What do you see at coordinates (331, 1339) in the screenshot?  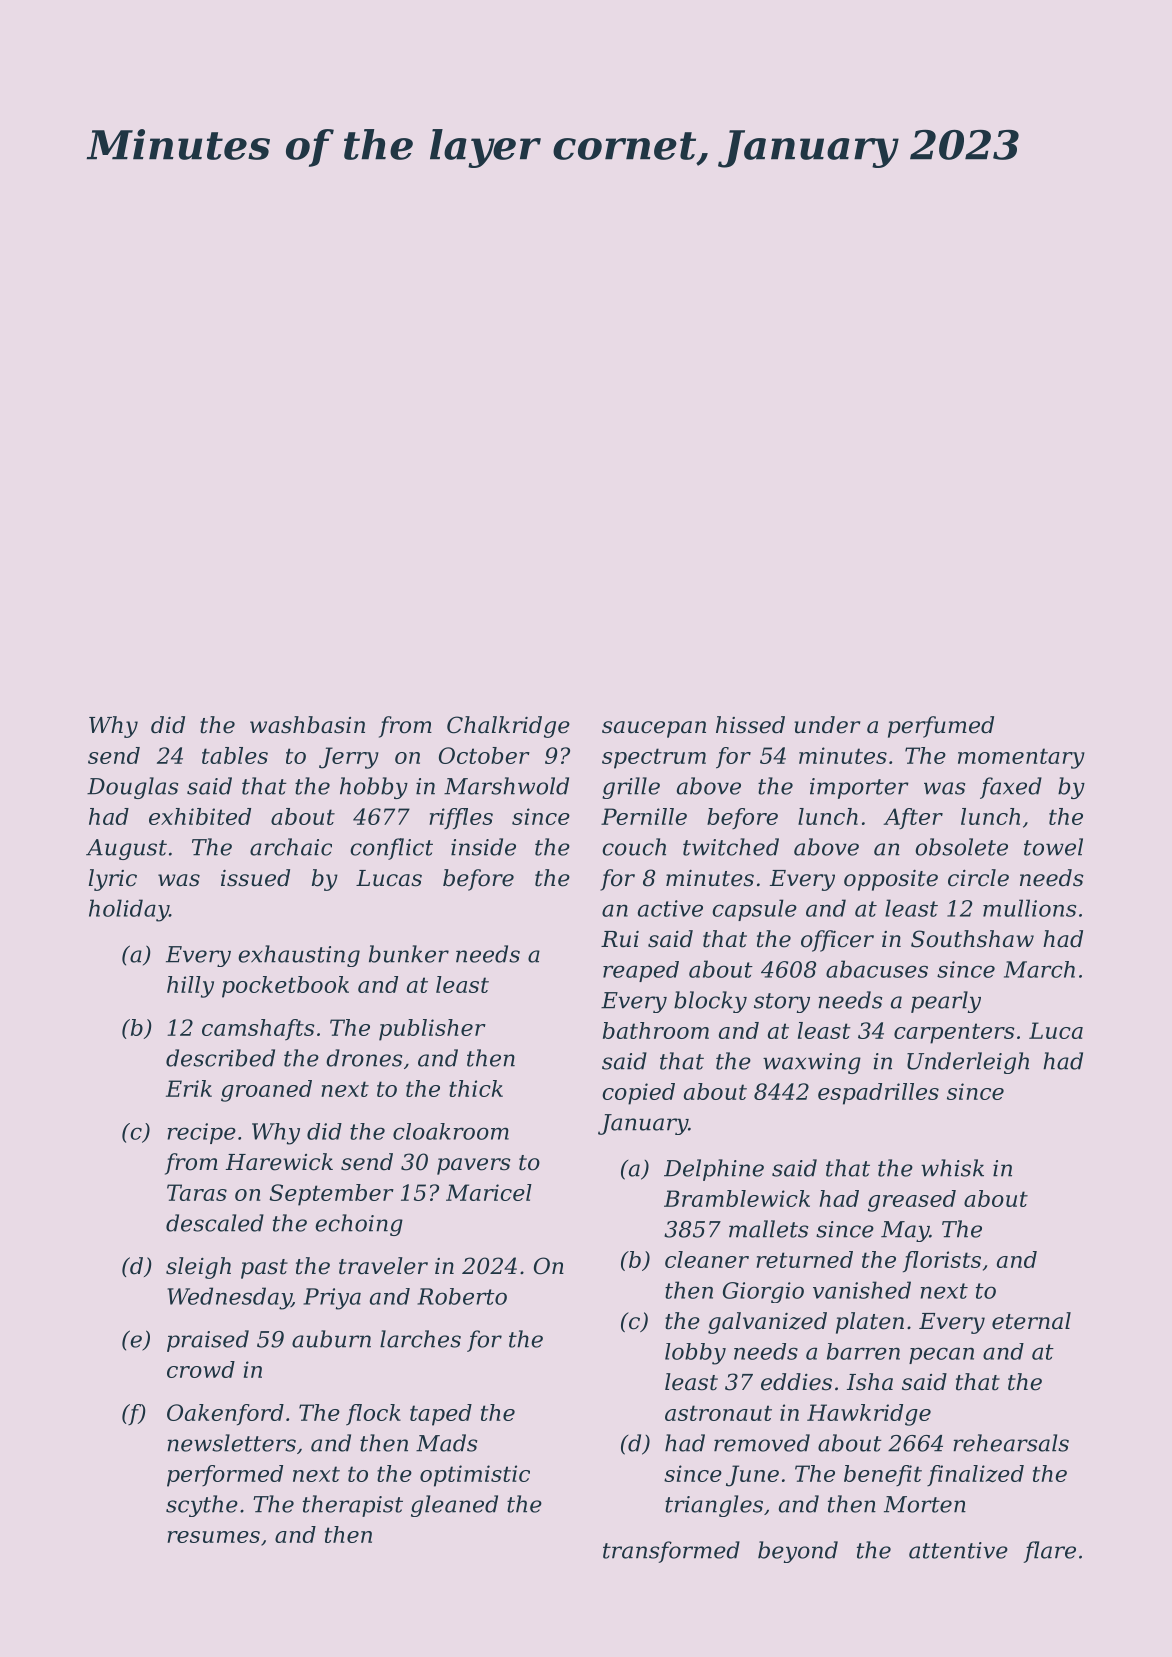 I see `auburn` at bounding box center [331, 1339].
